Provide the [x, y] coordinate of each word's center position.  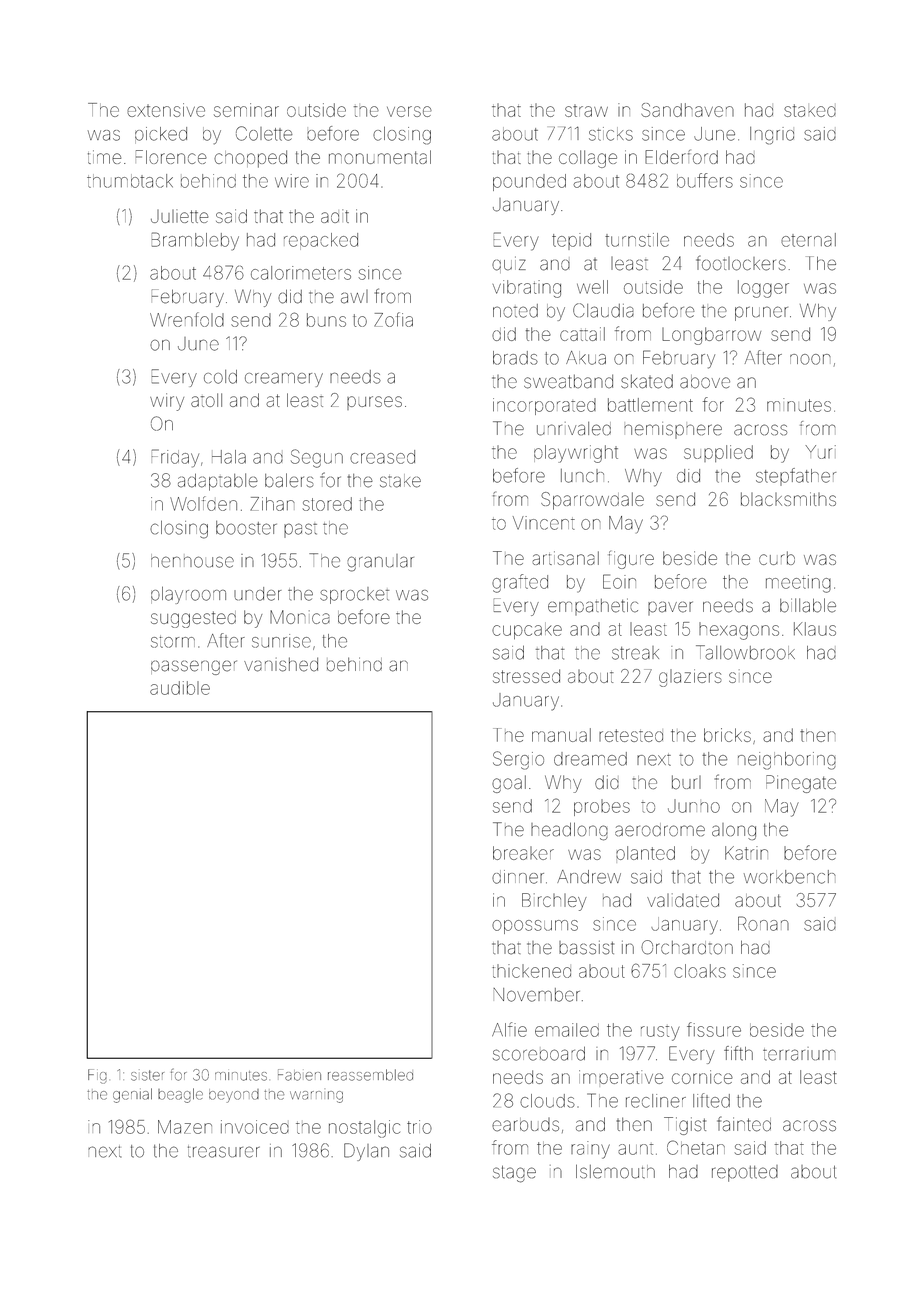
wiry [167, 402]
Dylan [366, 1152]
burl [686, 782]
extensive [166, 110]
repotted [745, 1173]
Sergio [518, 760]
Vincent [544, 523]
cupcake [527, 632]
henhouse [192, 561]
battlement [650, 405]
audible [180, 688]
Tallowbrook [745, 652]
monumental [380, 157]
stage [514, 1174]
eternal [808, 240]
